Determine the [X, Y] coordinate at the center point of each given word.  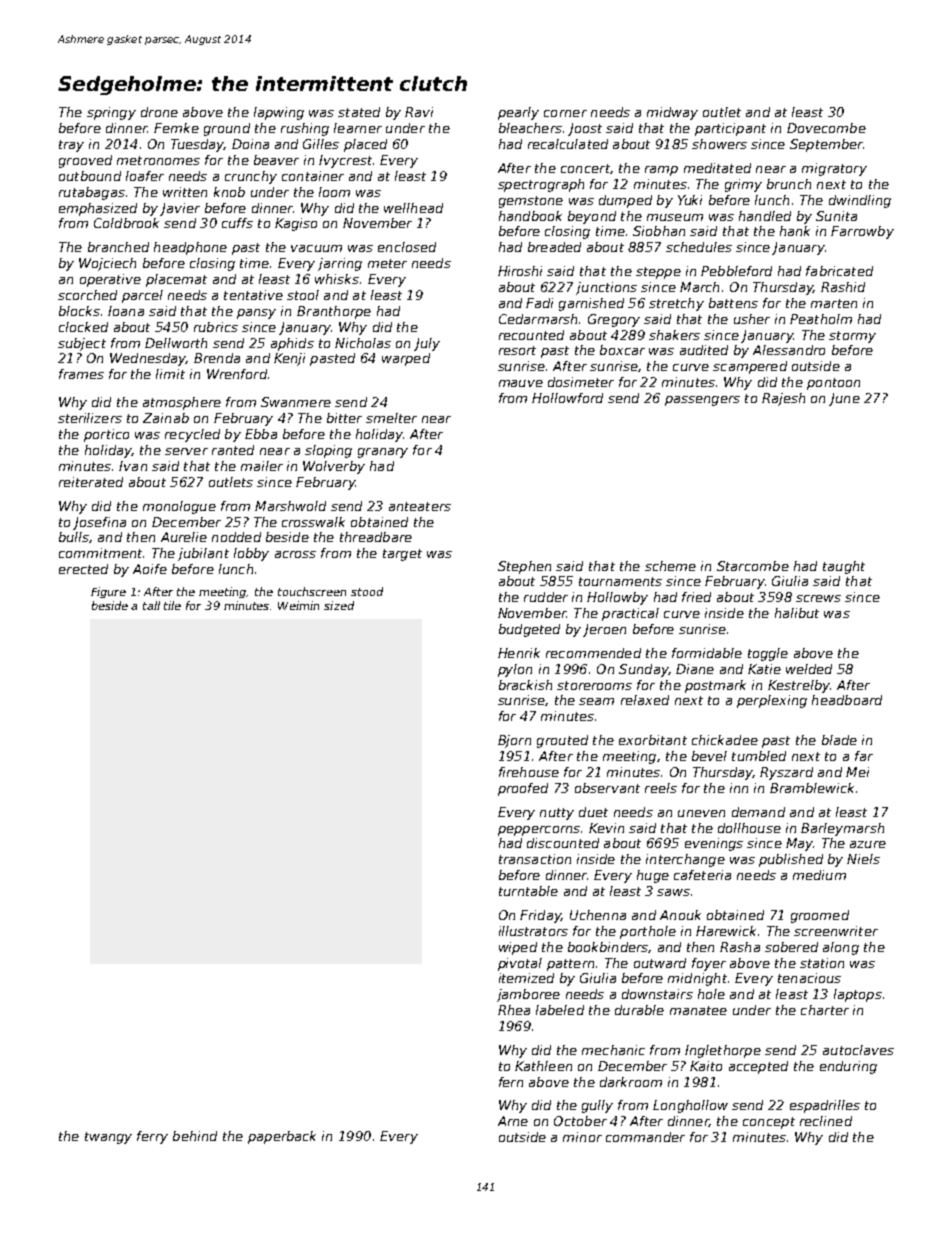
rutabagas [92, 193]
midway [672, 113]
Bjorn [514, 741]
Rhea [514, 1010]
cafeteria [702, 875]
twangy [108, 1138]
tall [151, 605]
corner [565, 113]
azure [868, 844]
